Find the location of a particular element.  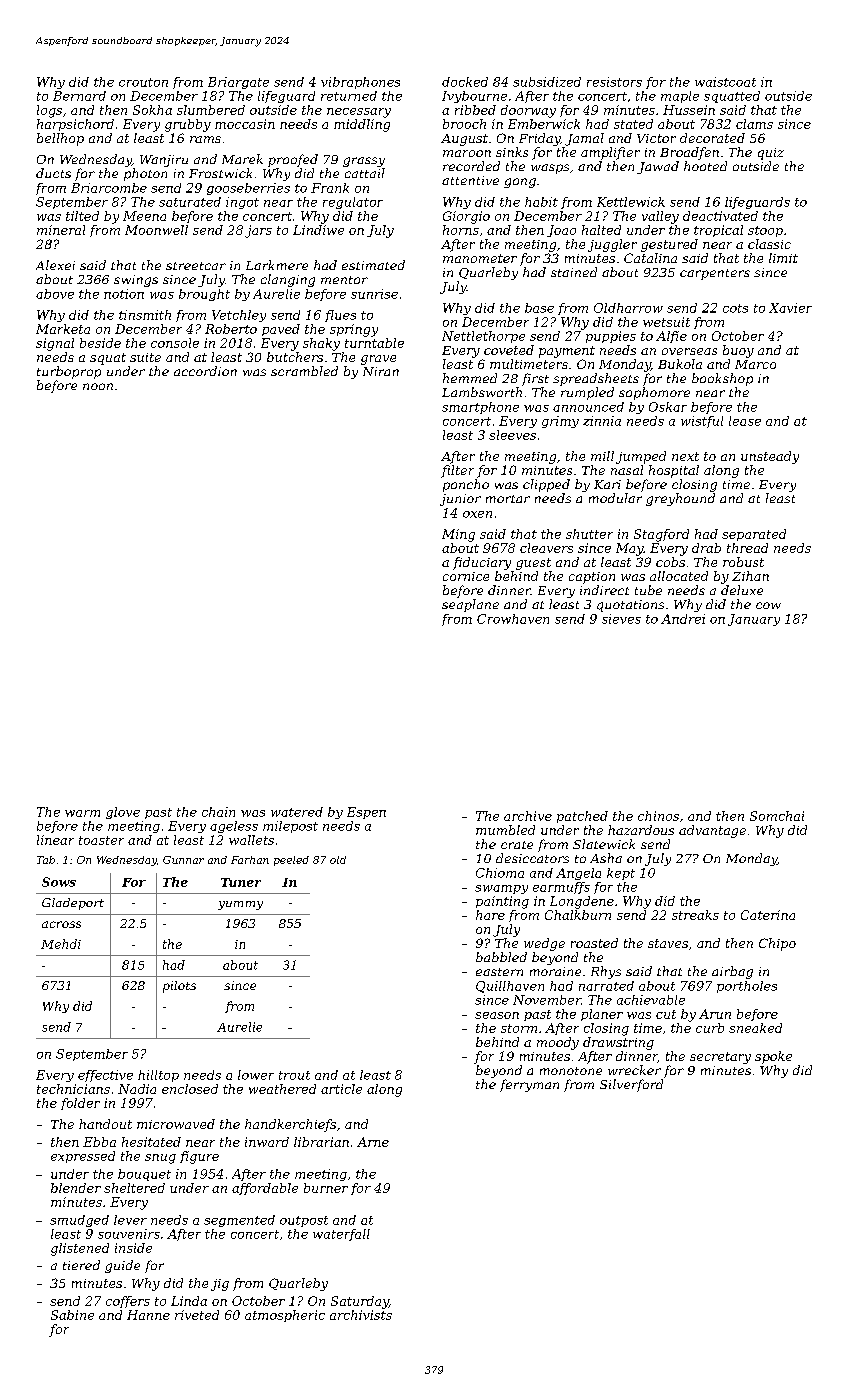

patched is located at coordinates (582, 817).
